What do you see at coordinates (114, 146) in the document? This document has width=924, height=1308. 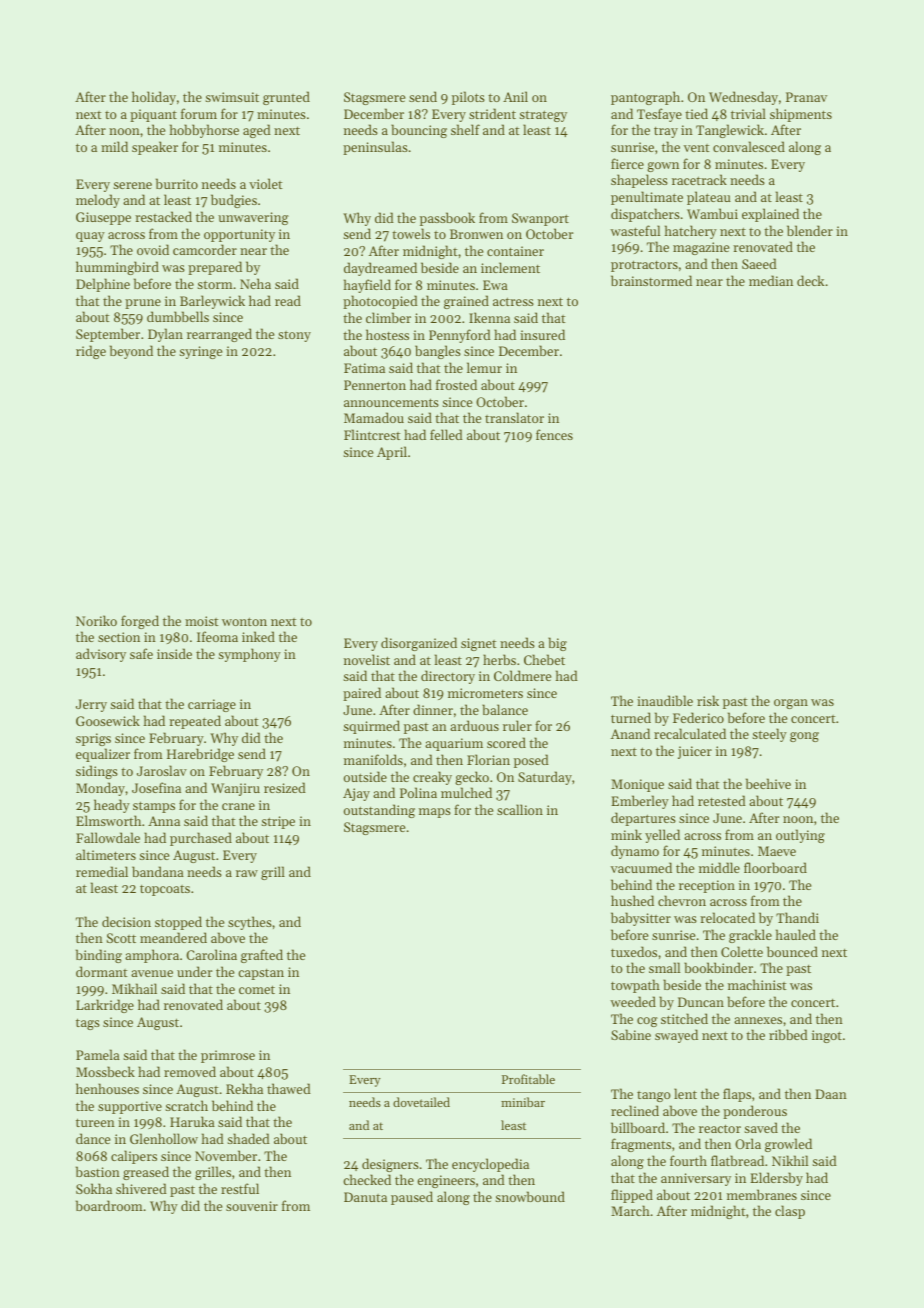 I see `mild` at bounding box center [114, 146].
